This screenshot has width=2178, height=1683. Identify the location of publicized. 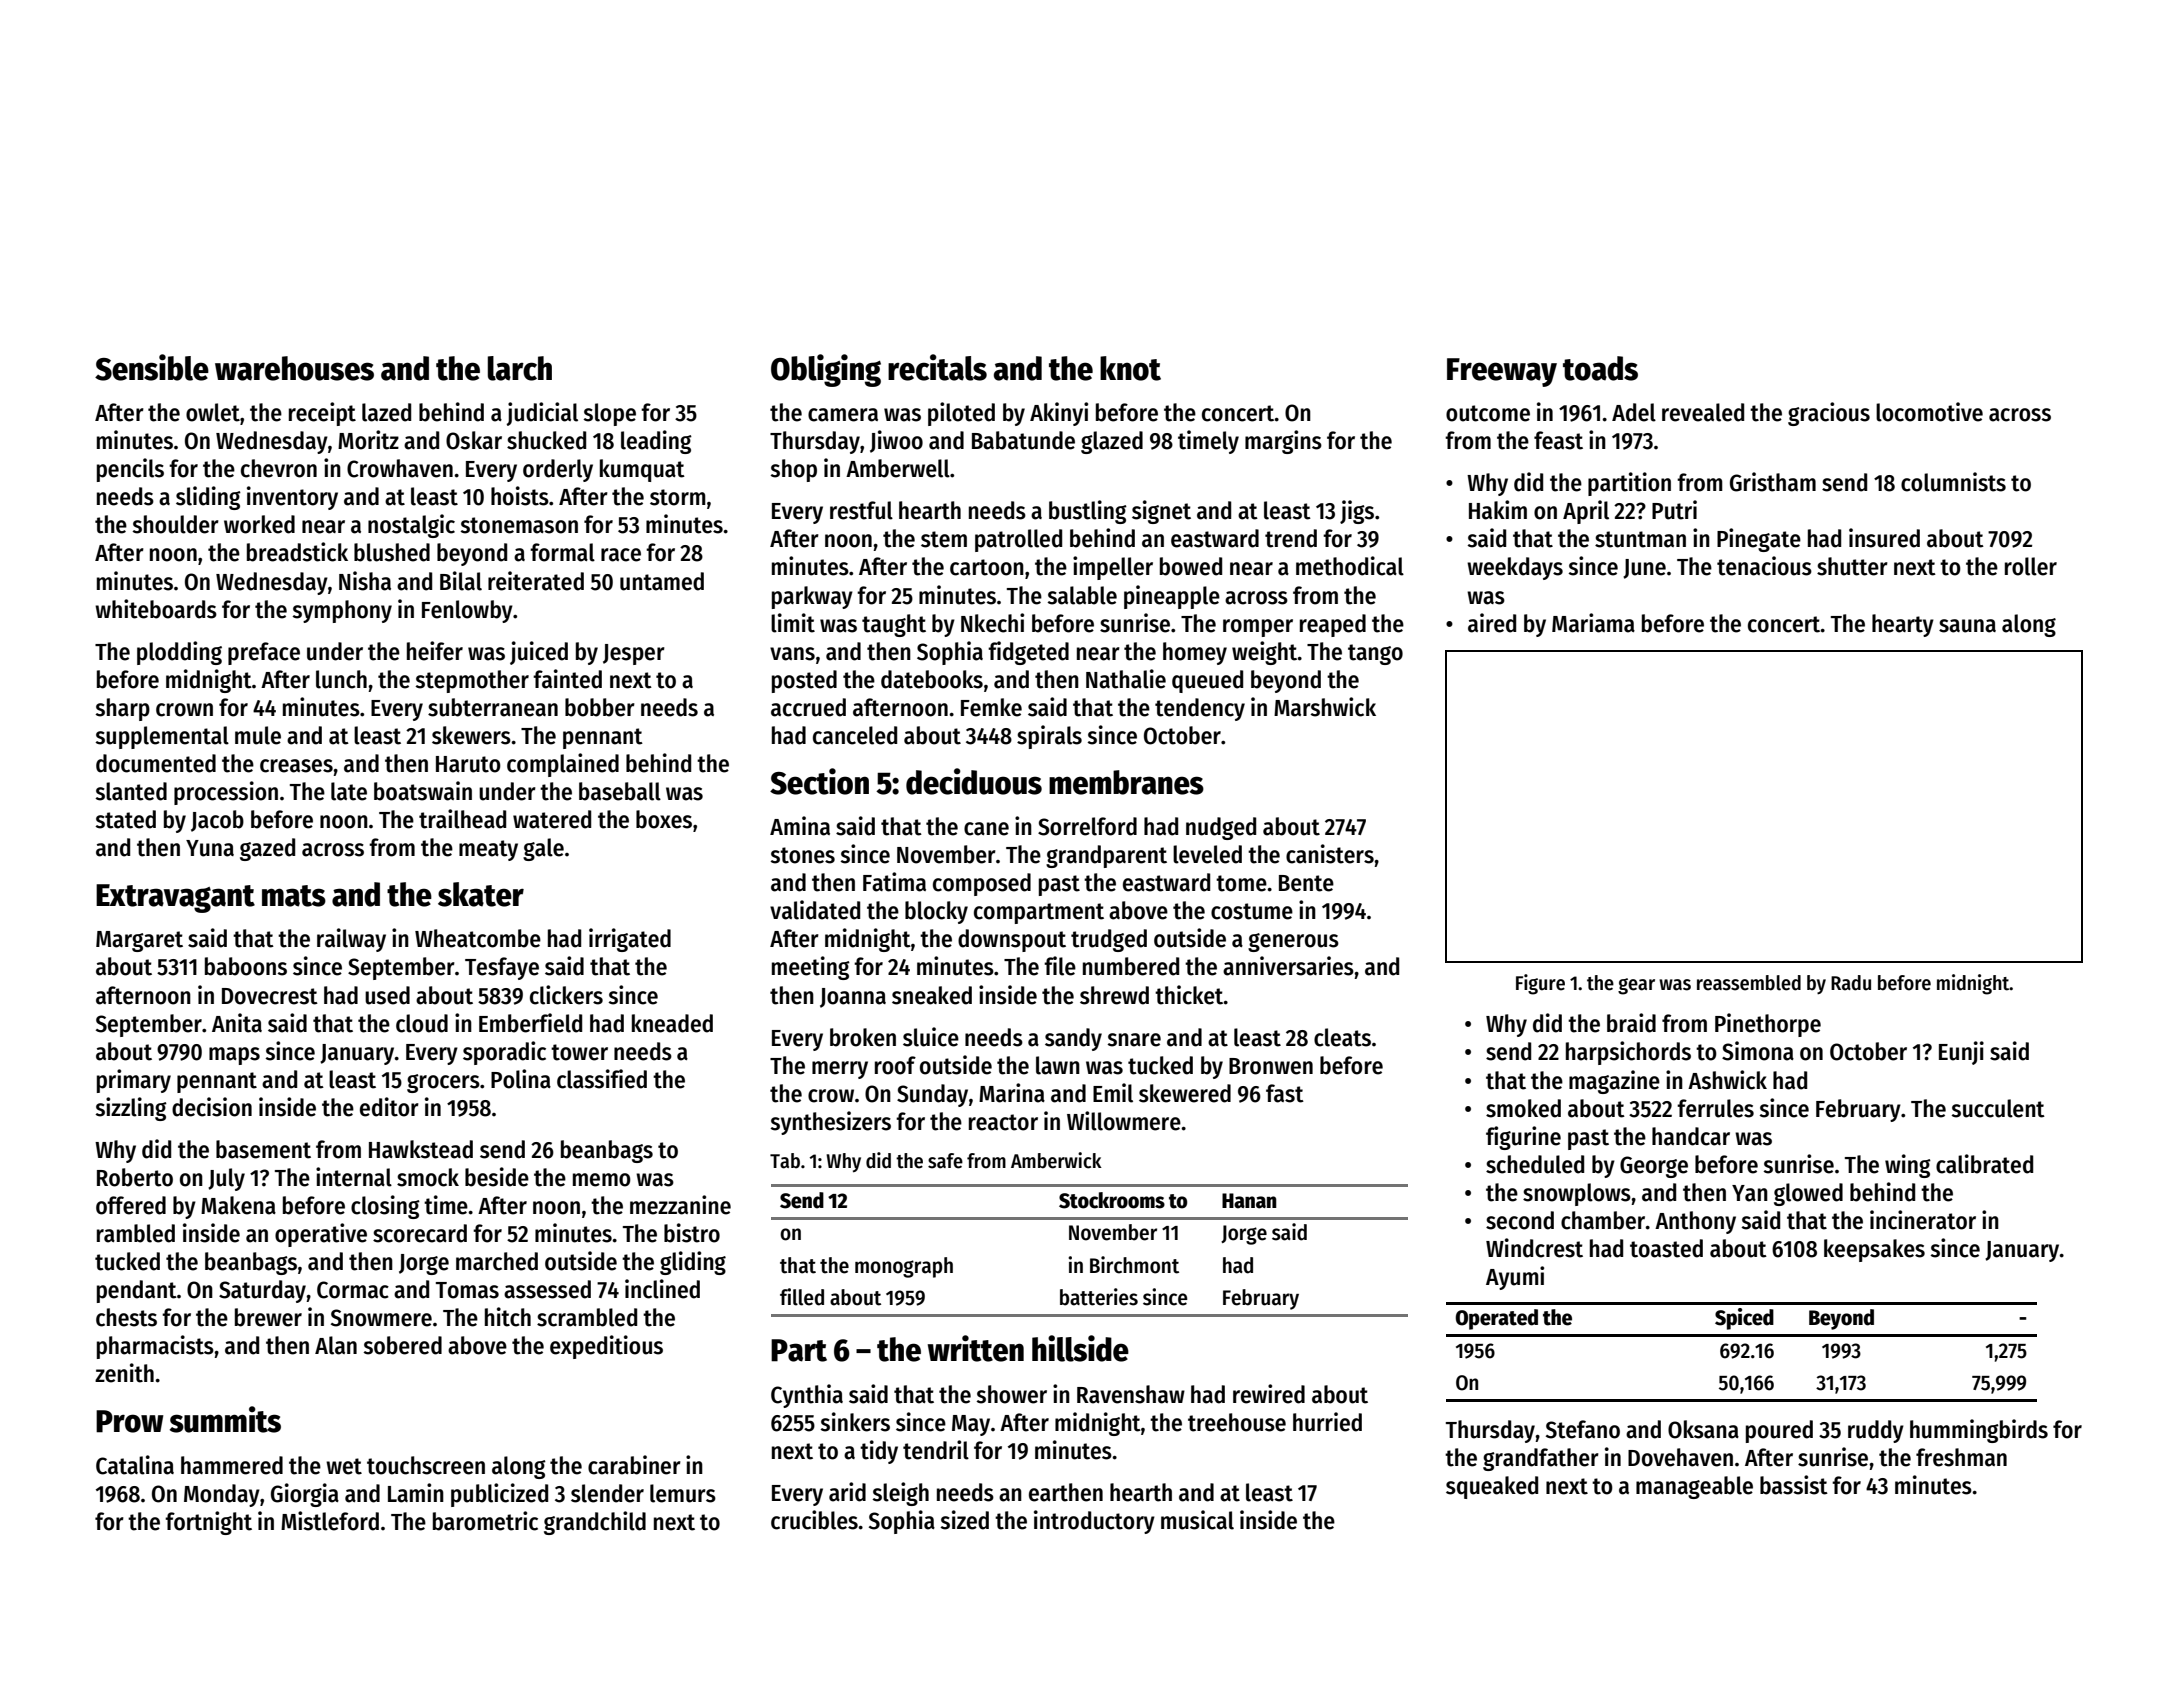
(499, 1495).
